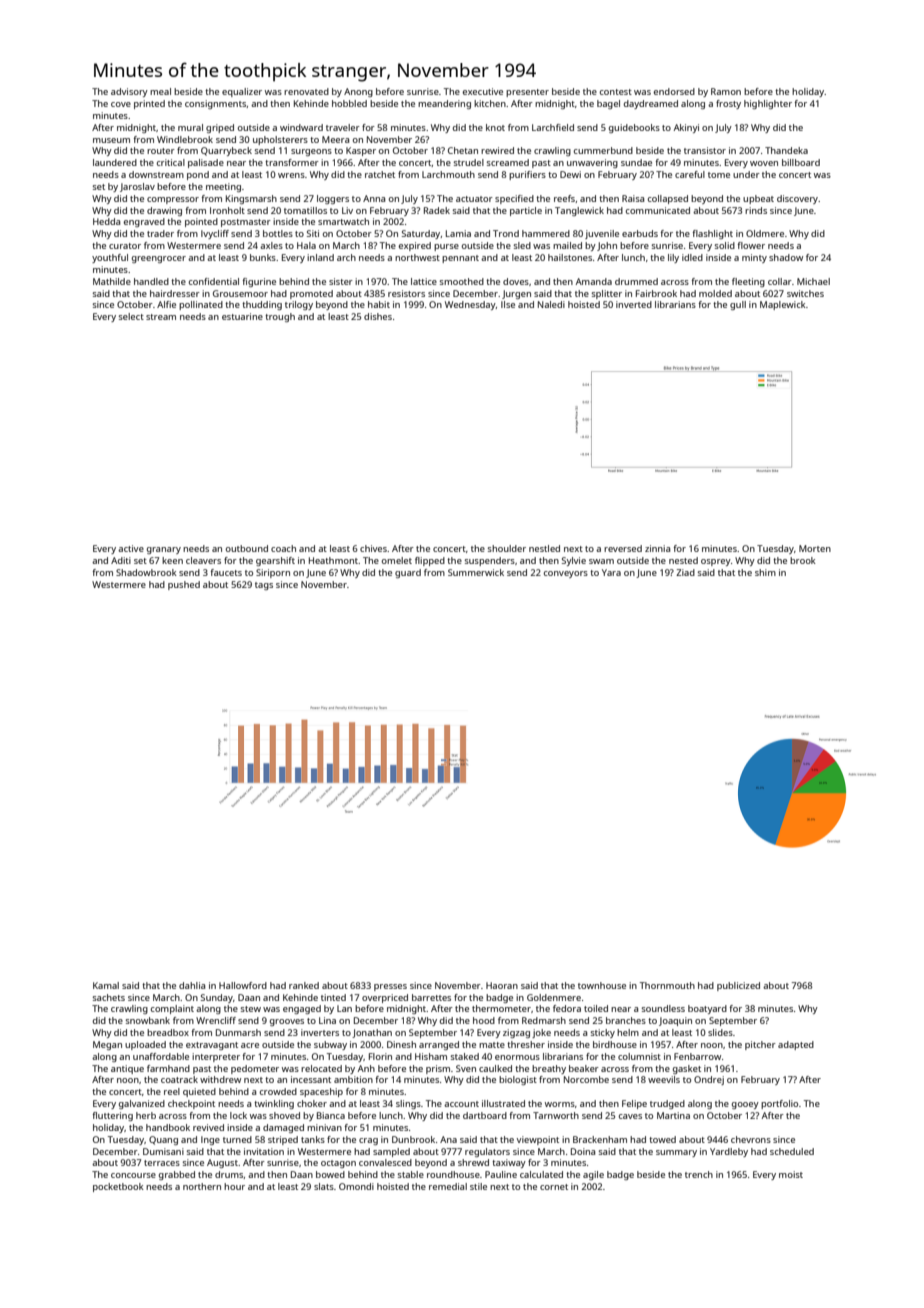 The image size is (924, 1308). Describe the element at coordinates (541, 1033) in the screenshot. I see `joke` at that location.
